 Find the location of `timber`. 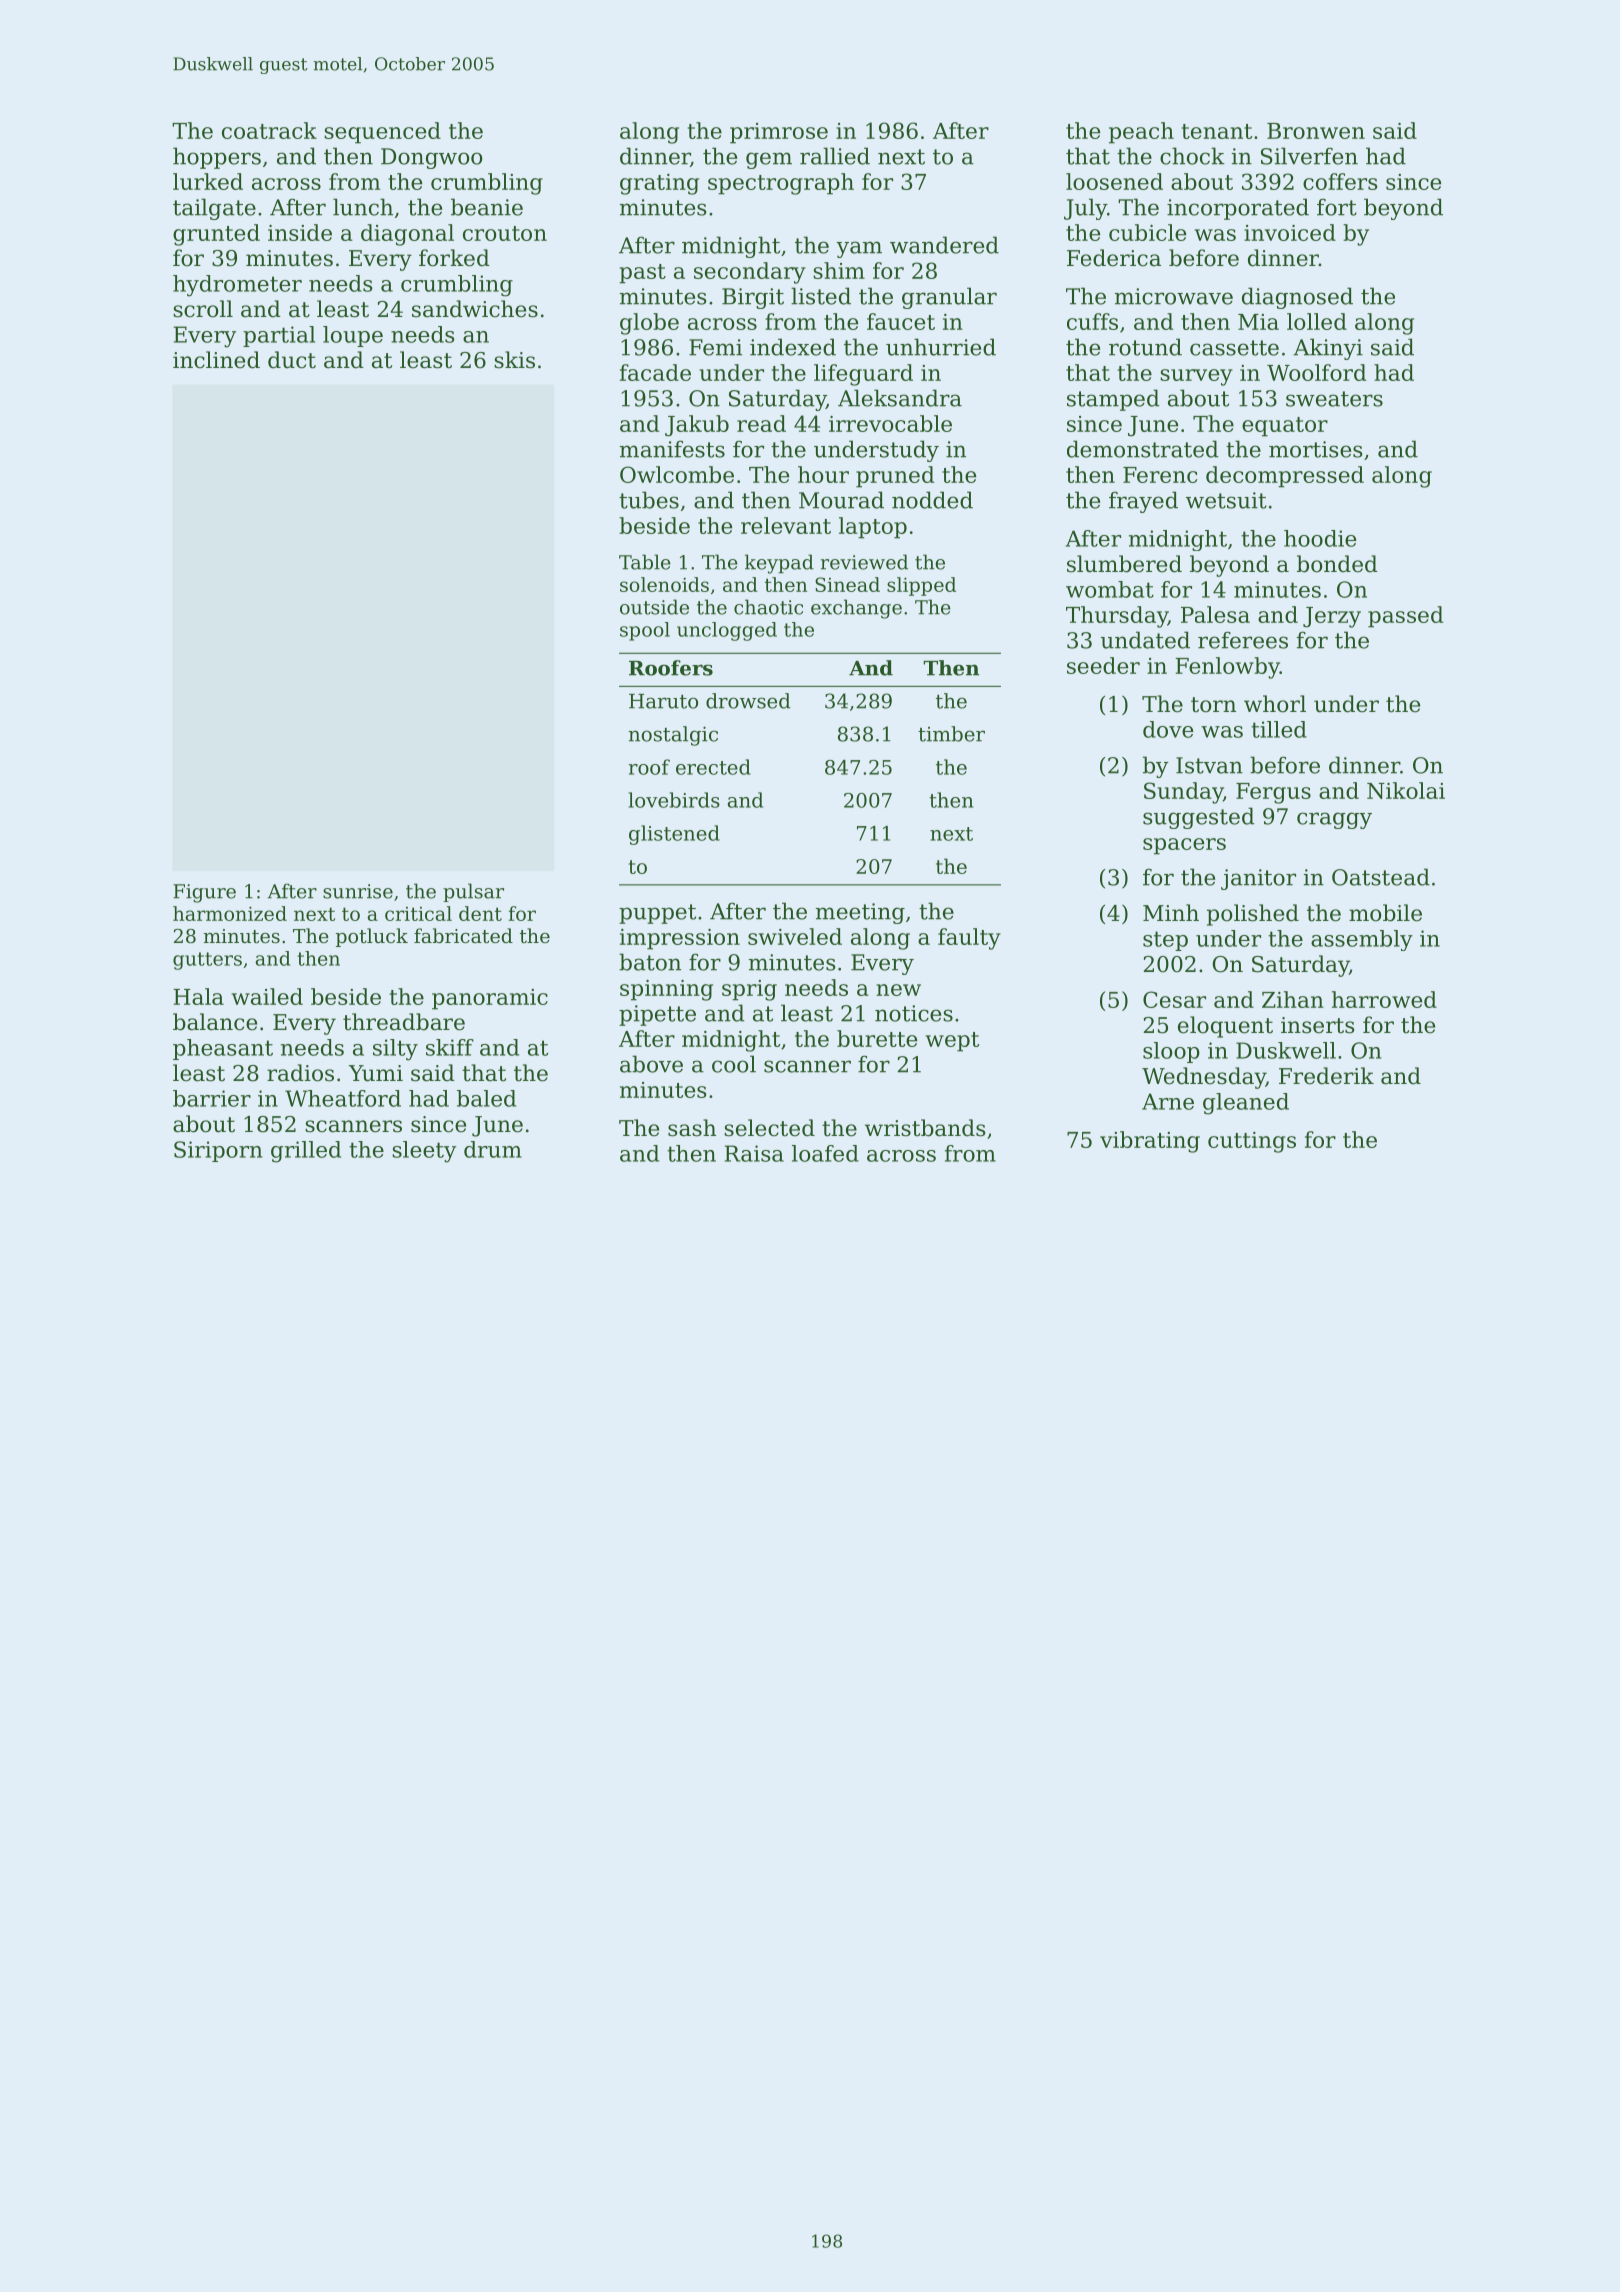

timber is located at coordinates (951, 734).
